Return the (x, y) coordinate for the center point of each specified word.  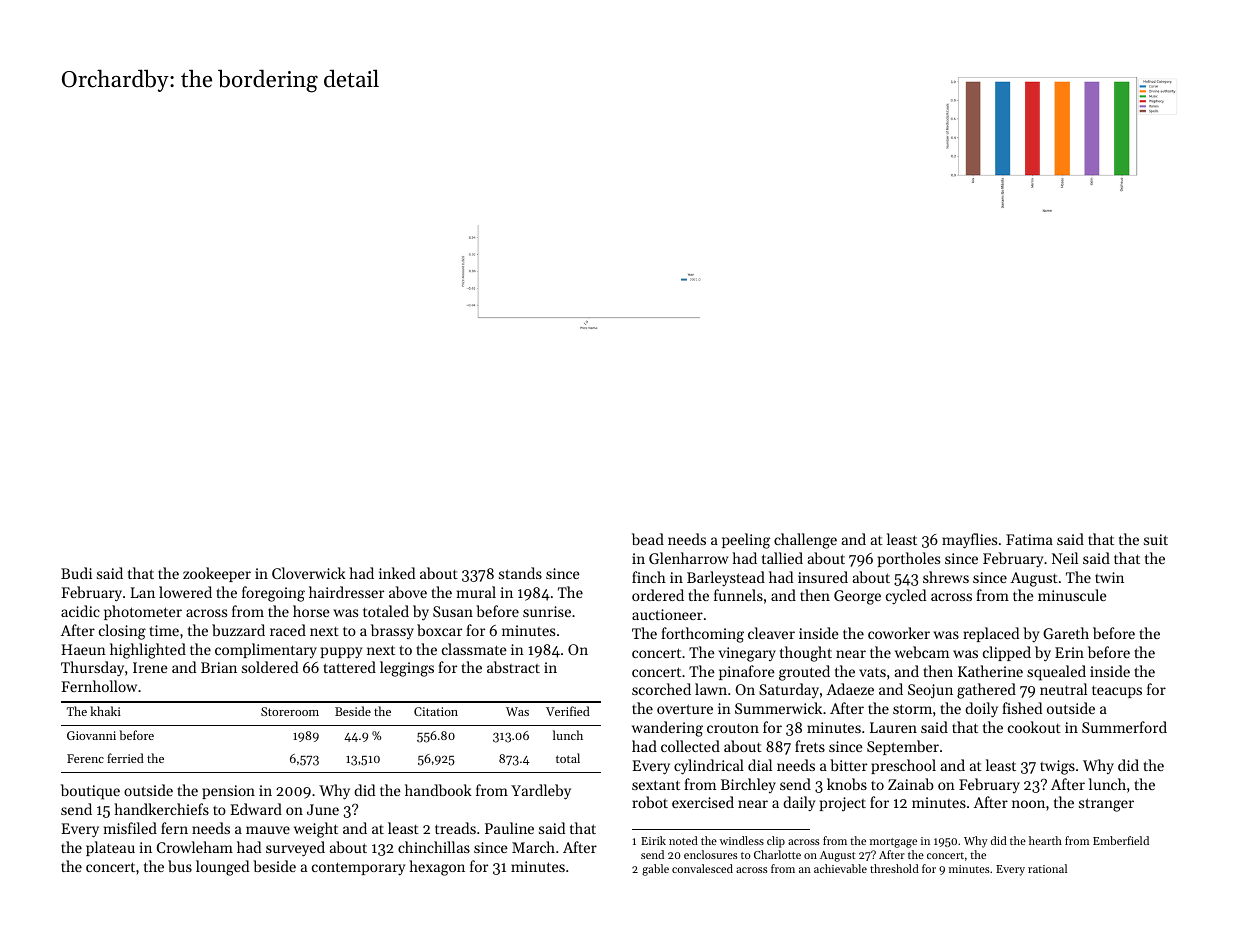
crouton (733, 728)
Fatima (1029, 539)
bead (648, 539)
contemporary (358, 868)
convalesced (702, 868)
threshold (894, 868)
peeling (746, 541)
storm (912, 709)
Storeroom (290, 711)
